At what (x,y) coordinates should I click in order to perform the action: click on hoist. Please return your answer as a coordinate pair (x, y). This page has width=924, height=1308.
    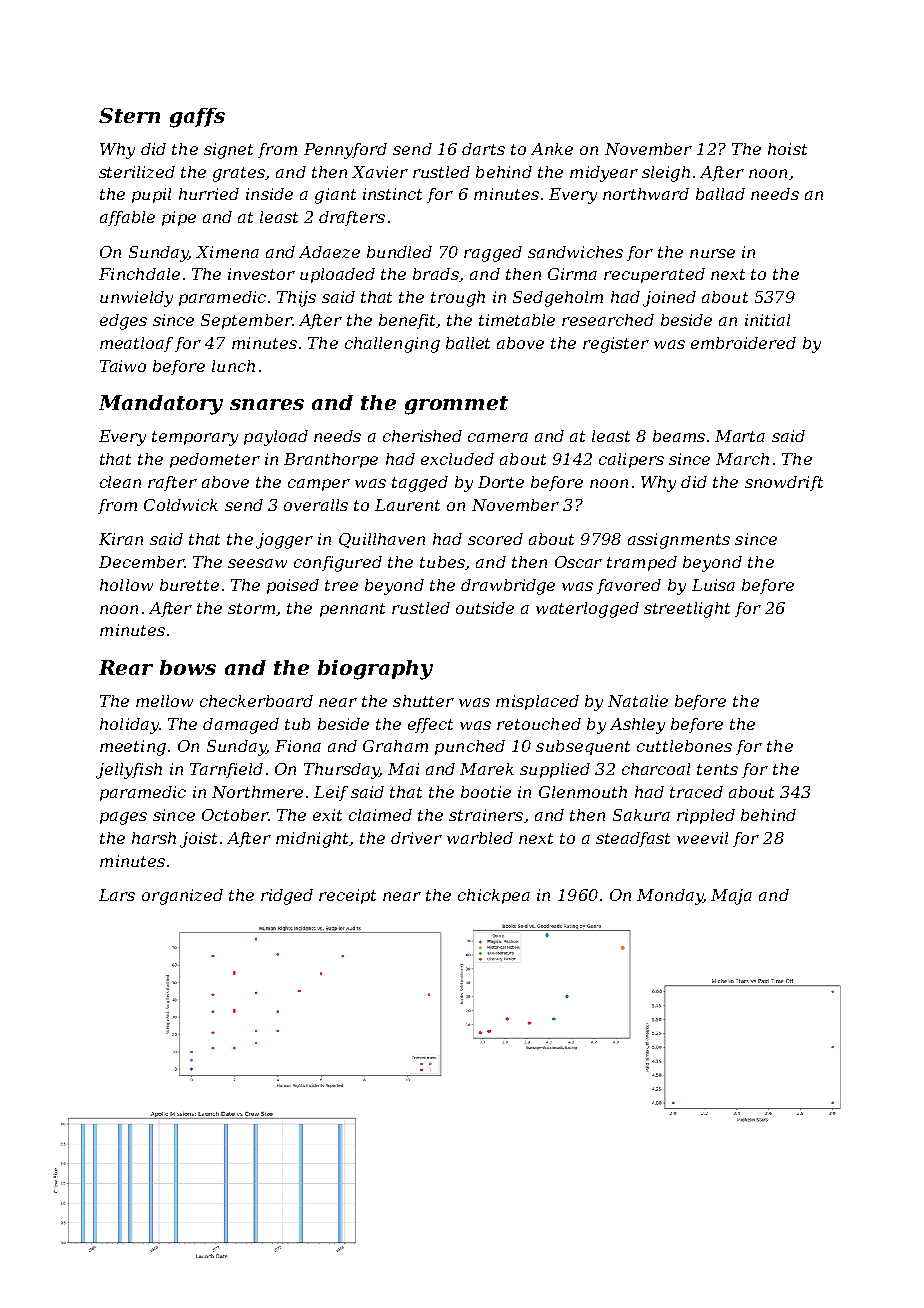
    Looking at the image, I should click on (787, 149).
